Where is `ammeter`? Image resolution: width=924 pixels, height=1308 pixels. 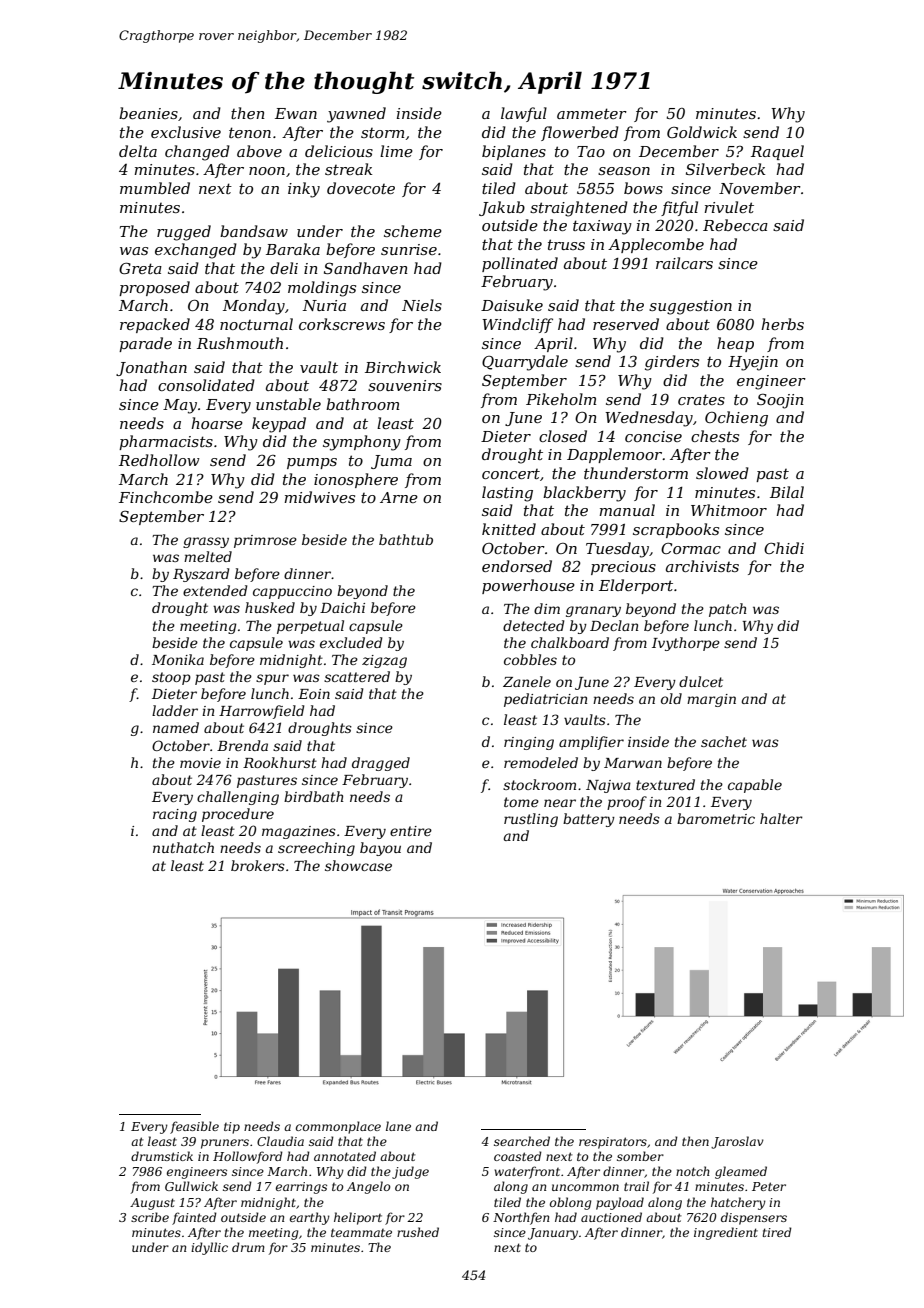 ammeter is located at coordinates (592, 113).
